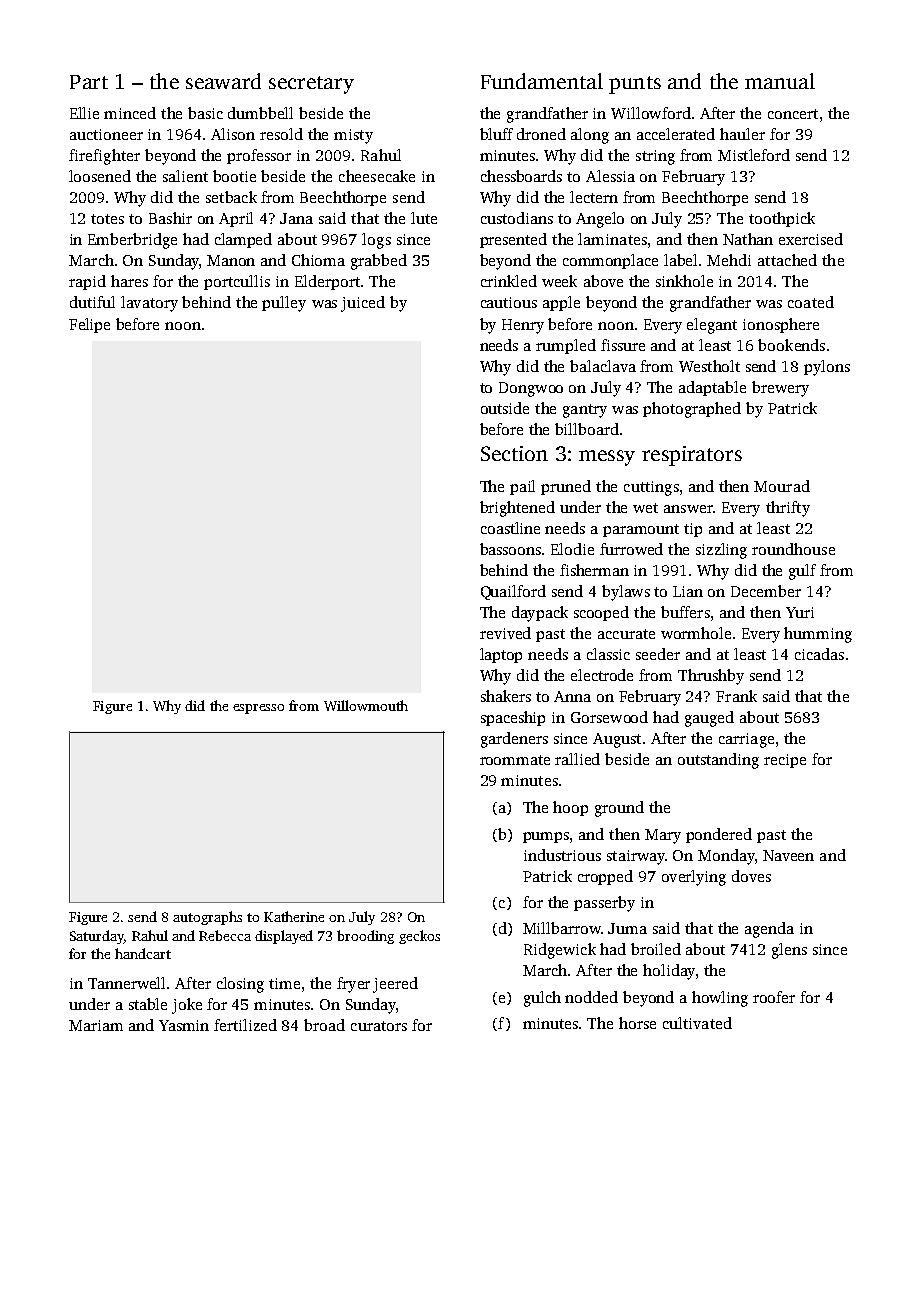 Image resolution: width=924 pixels, height=1308 pixels. Describe the element at coordinates (819, 654) in the screenshot. I see `cicadas` at that location.
